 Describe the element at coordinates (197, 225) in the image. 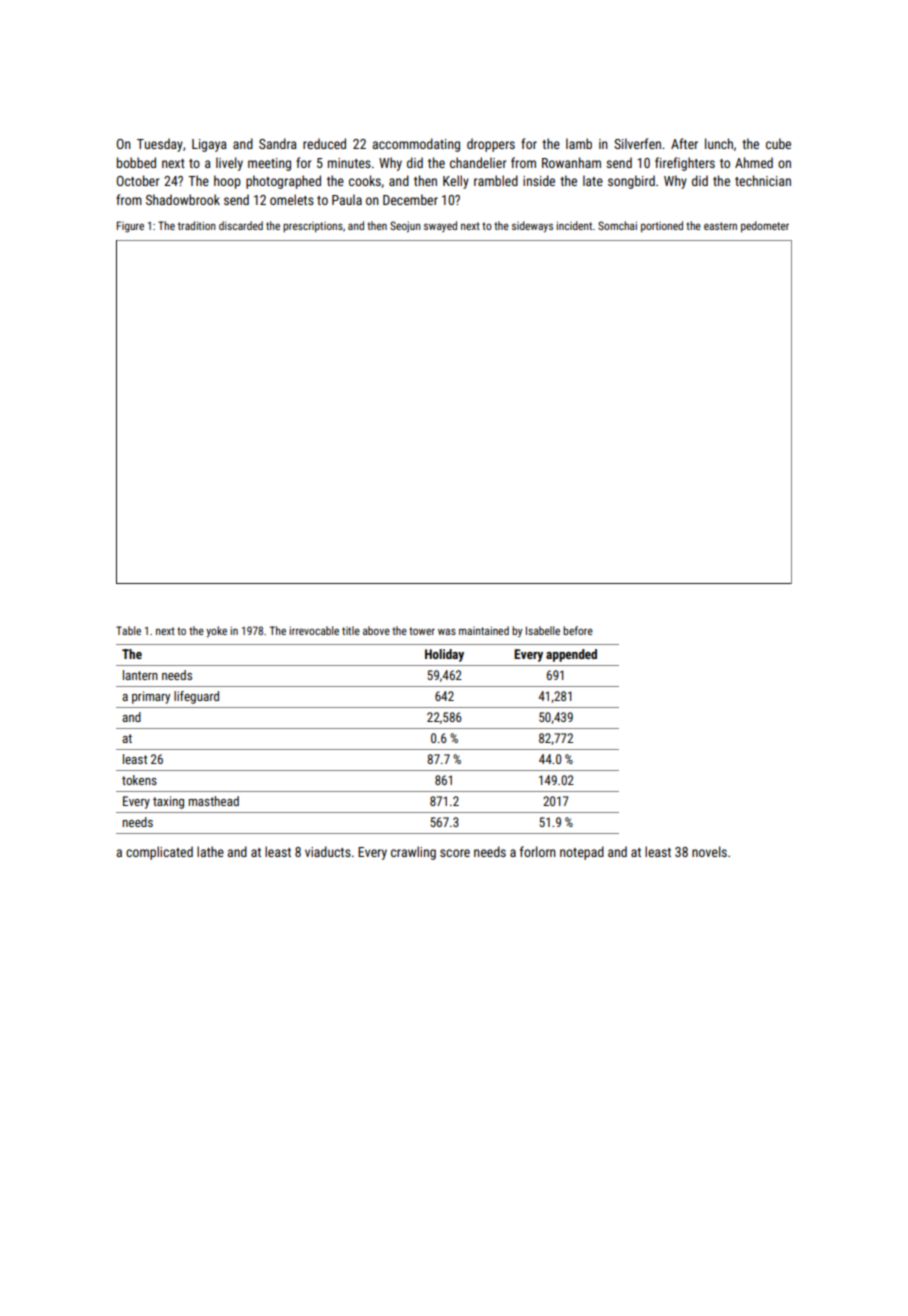

I see `tradition` at that location.
